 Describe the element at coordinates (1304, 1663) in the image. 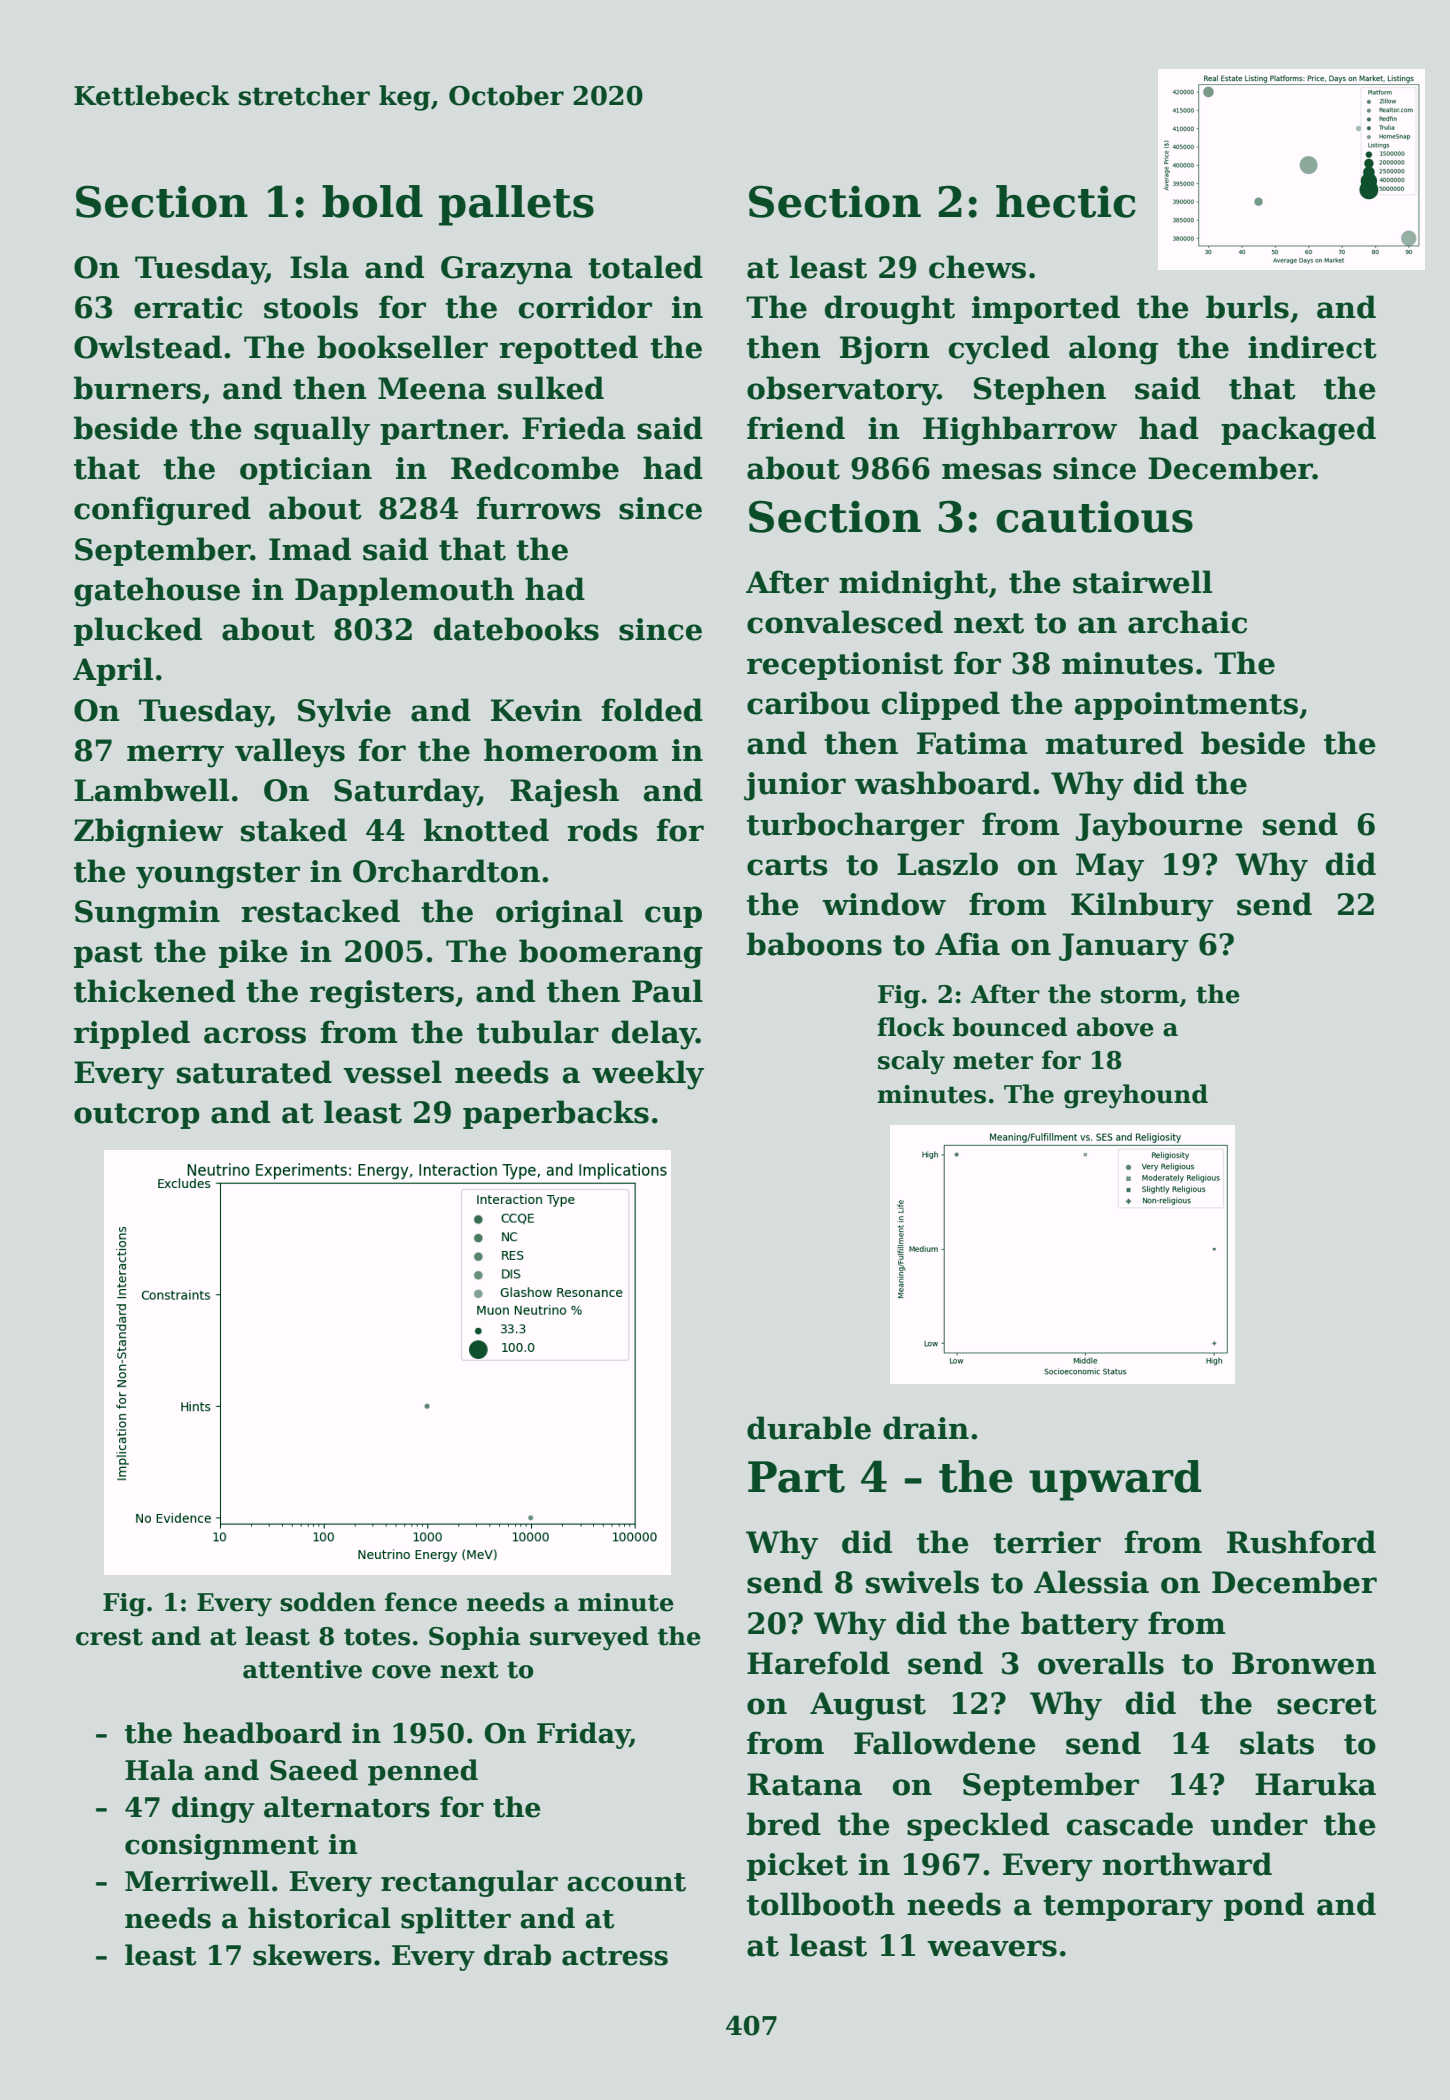

I see `Bronwen` at that location.
